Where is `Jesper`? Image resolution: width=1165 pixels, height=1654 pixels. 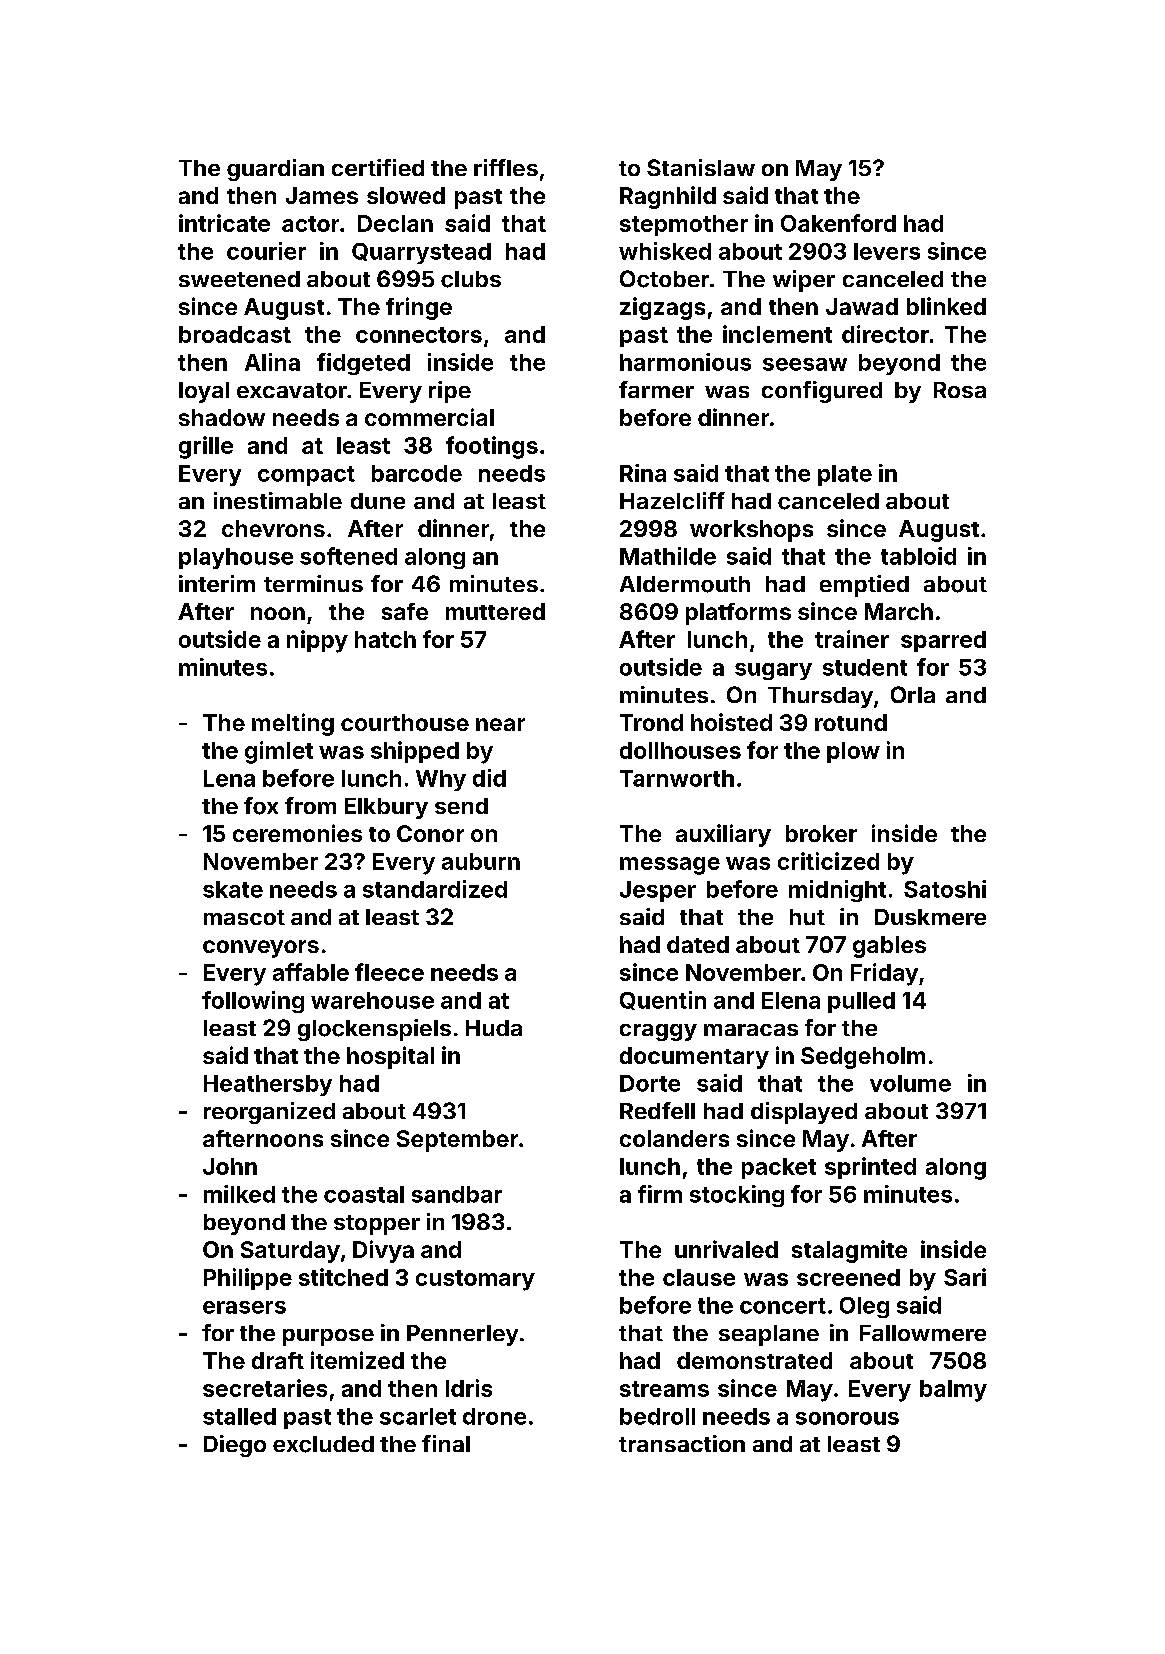
Jesper is located at coordinates (658, 891).
